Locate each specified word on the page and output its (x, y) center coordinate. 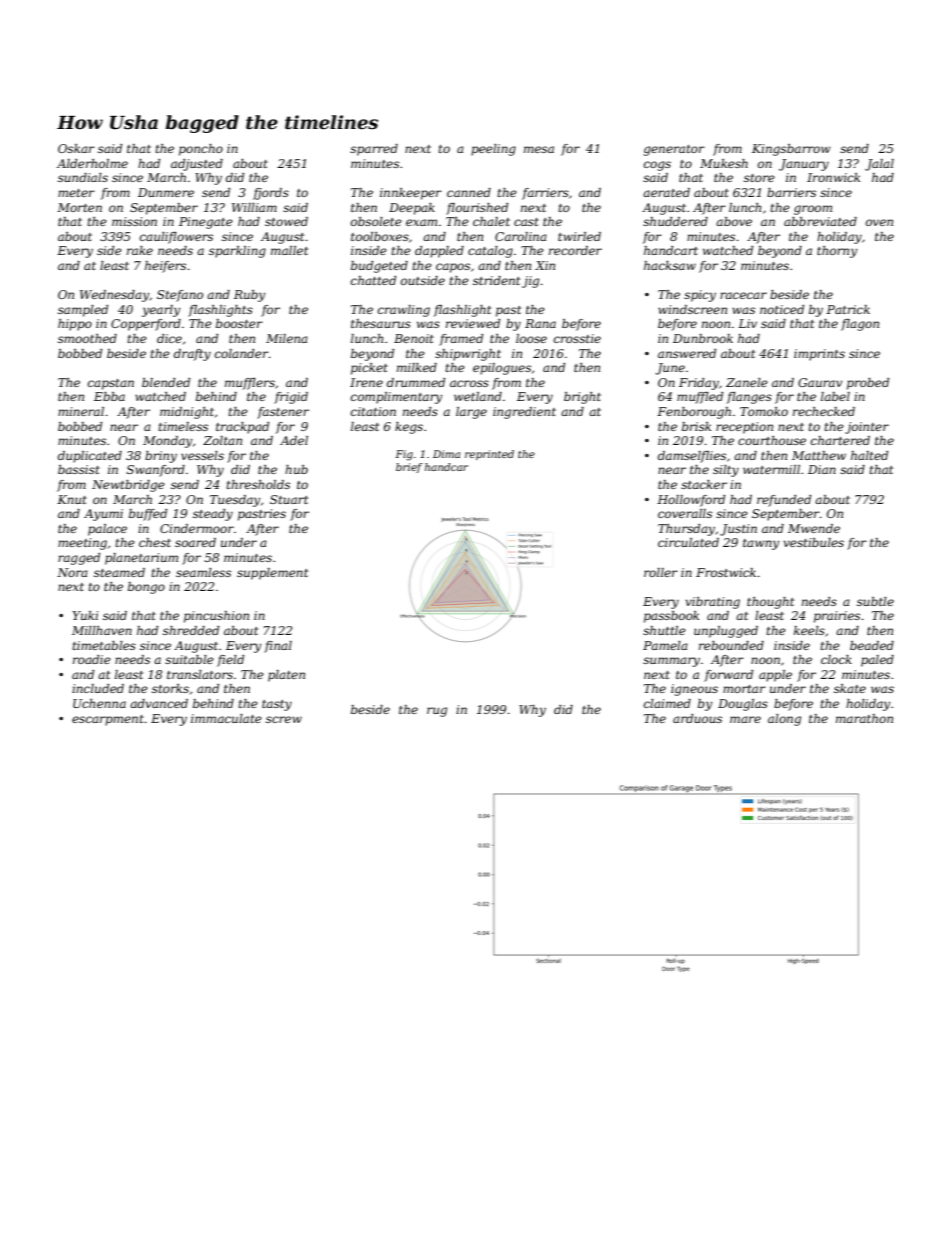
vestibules (814, 542)
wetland (478, 396)
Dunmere (166, 192)
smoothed (87, 338)
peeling (493, 150)
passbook (671, 617)
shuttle (664, 630)
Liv (747, 323)
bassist (79, 469)
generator (674, 150)
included (98, 688)
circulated (688, 542)
